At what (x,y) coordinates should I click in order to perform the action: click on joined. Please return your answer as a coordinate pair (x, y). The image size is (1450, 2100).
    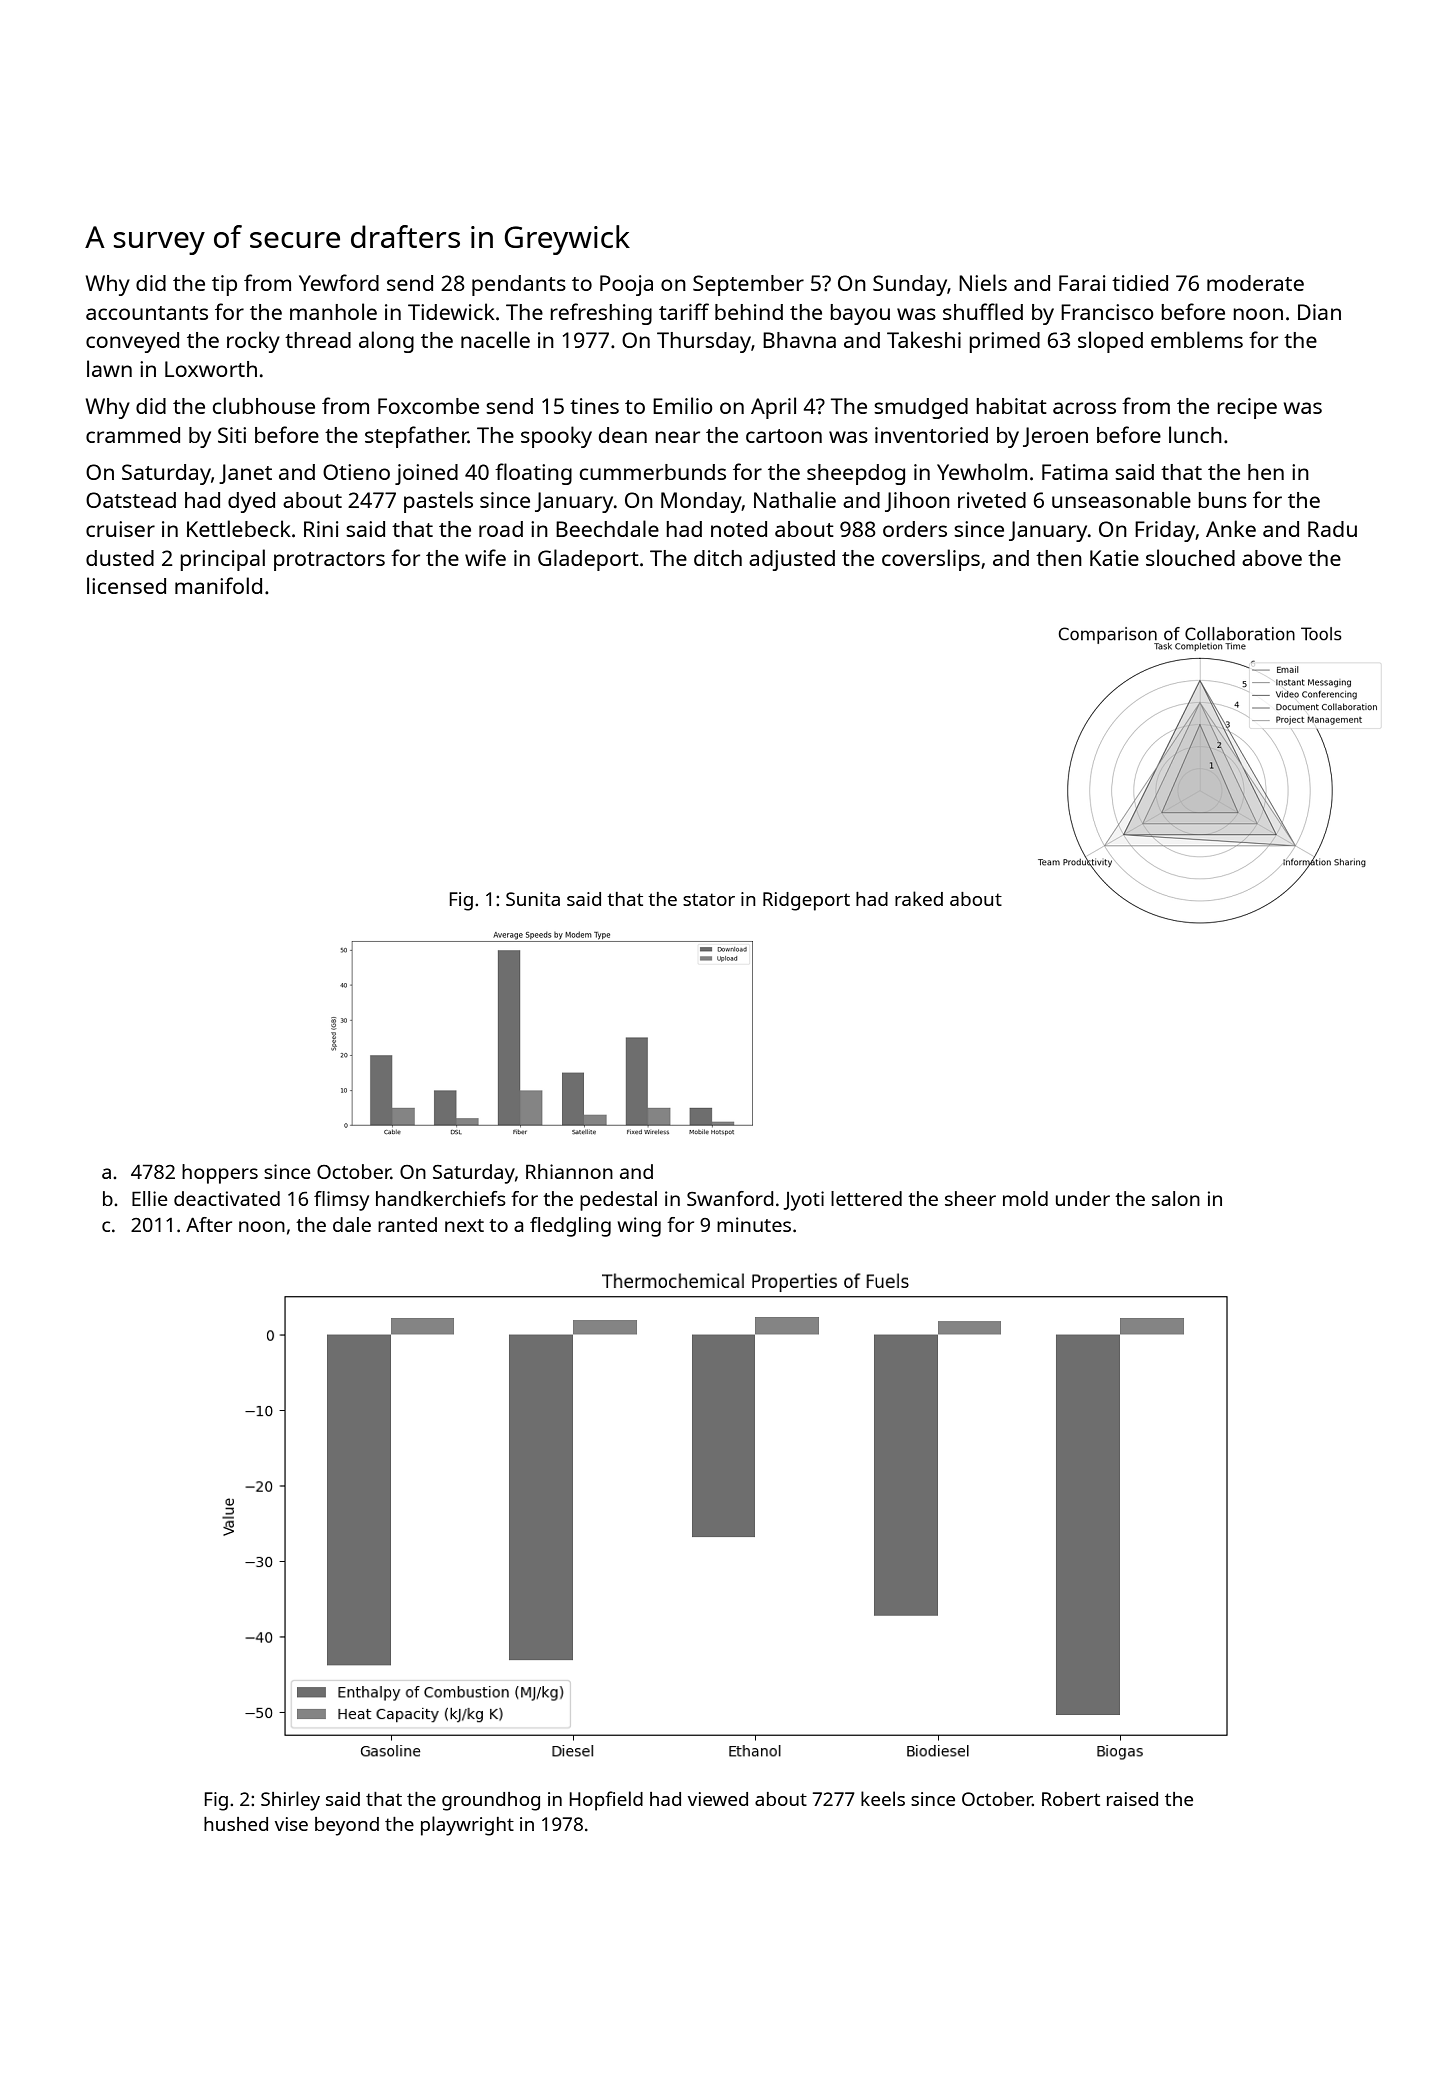
    Looking at the image, I should click on (426, 474).
